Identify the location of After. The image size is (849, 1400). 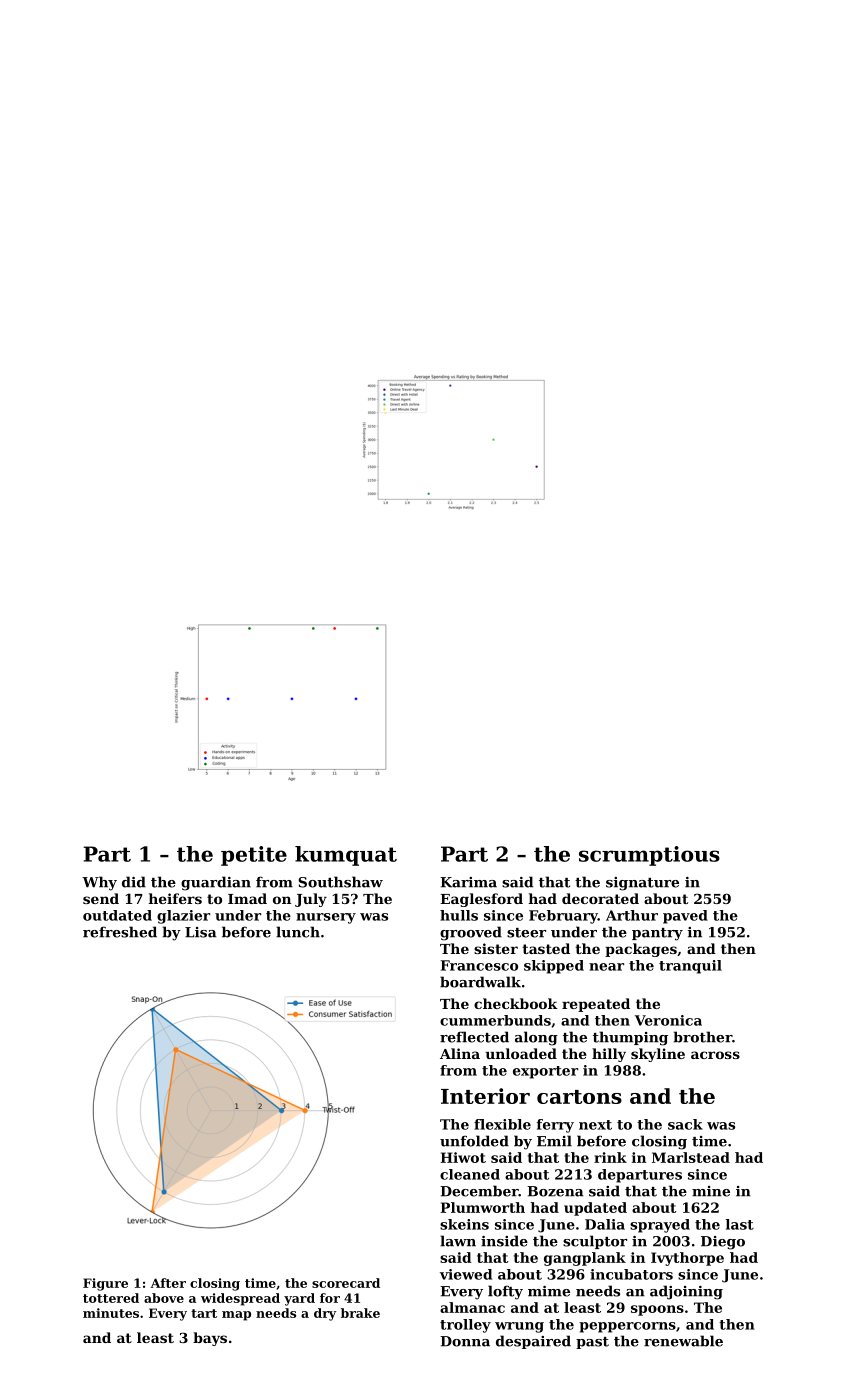
(168, 1283).
